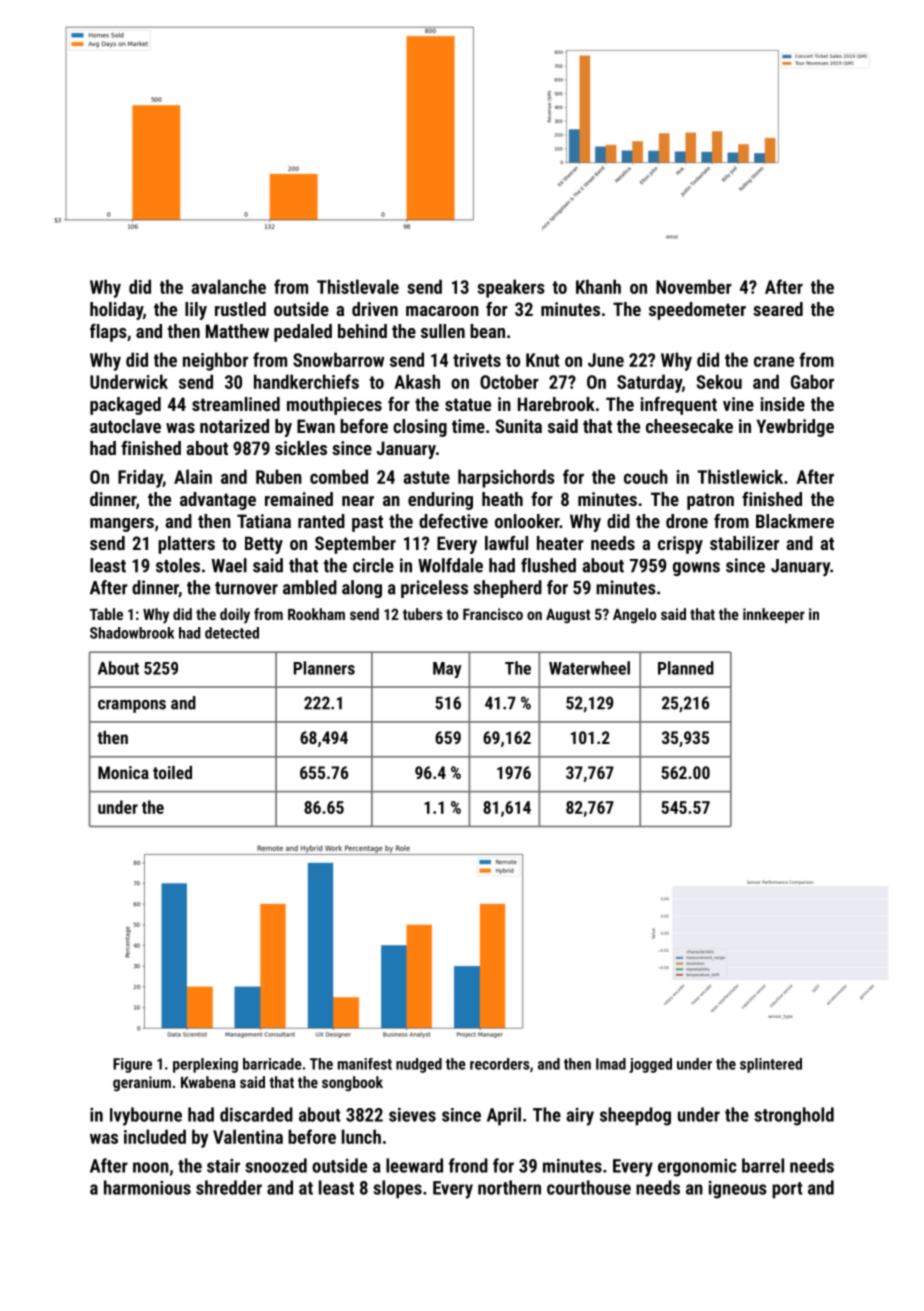  I want to click on Planned, so click(686, 668).
